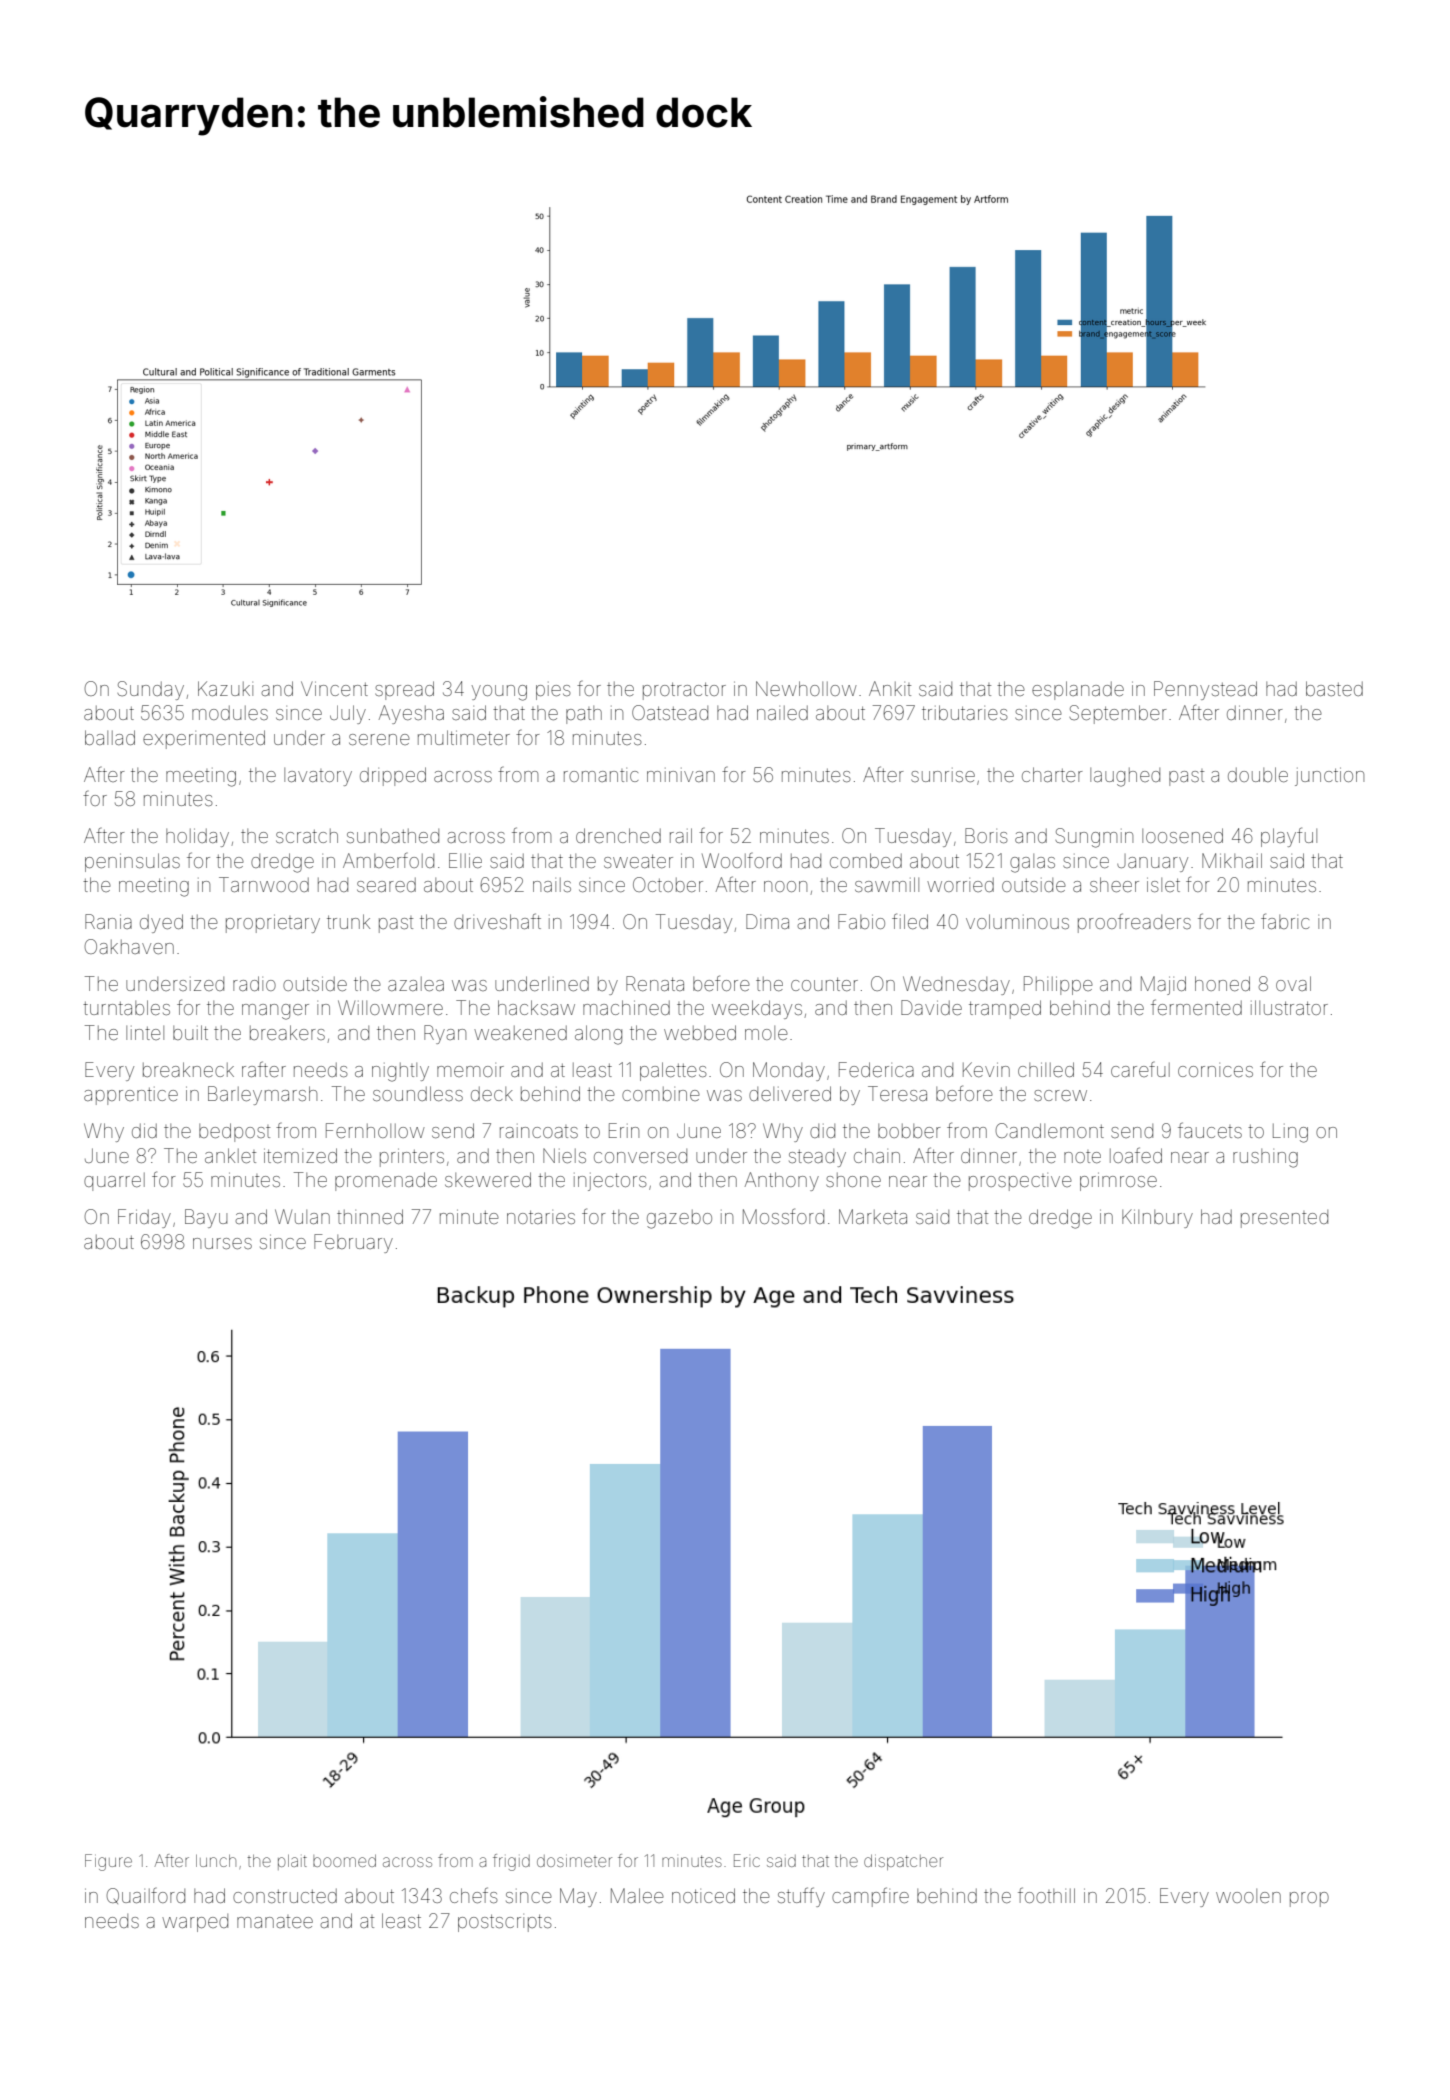 The image size is (1450, 2100). Describe the element at coordinates (866, 860) in the screenshot. I see `combed` at that location.
